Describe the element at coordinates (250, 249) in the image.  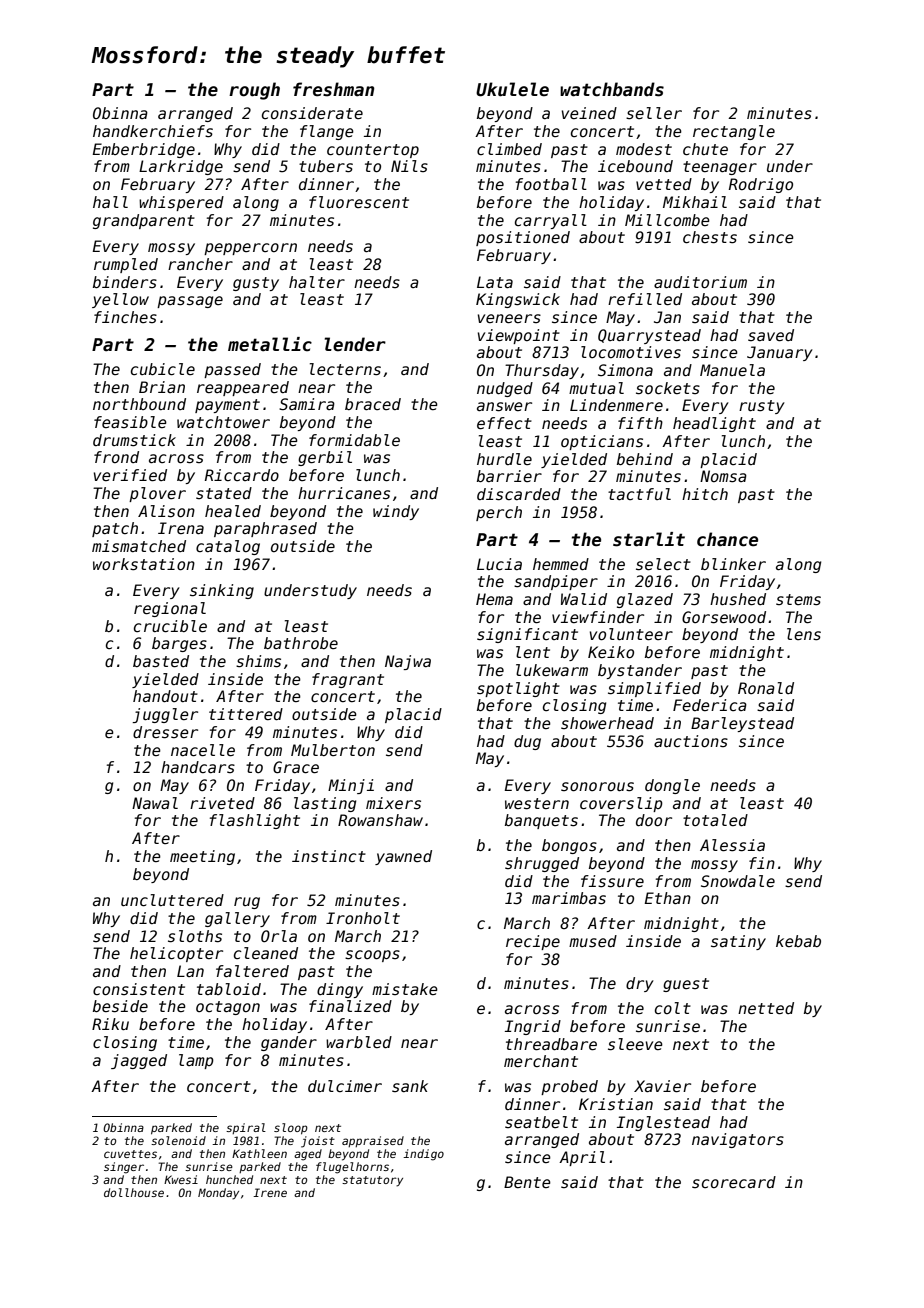
I see `peppercorn` at that location.
